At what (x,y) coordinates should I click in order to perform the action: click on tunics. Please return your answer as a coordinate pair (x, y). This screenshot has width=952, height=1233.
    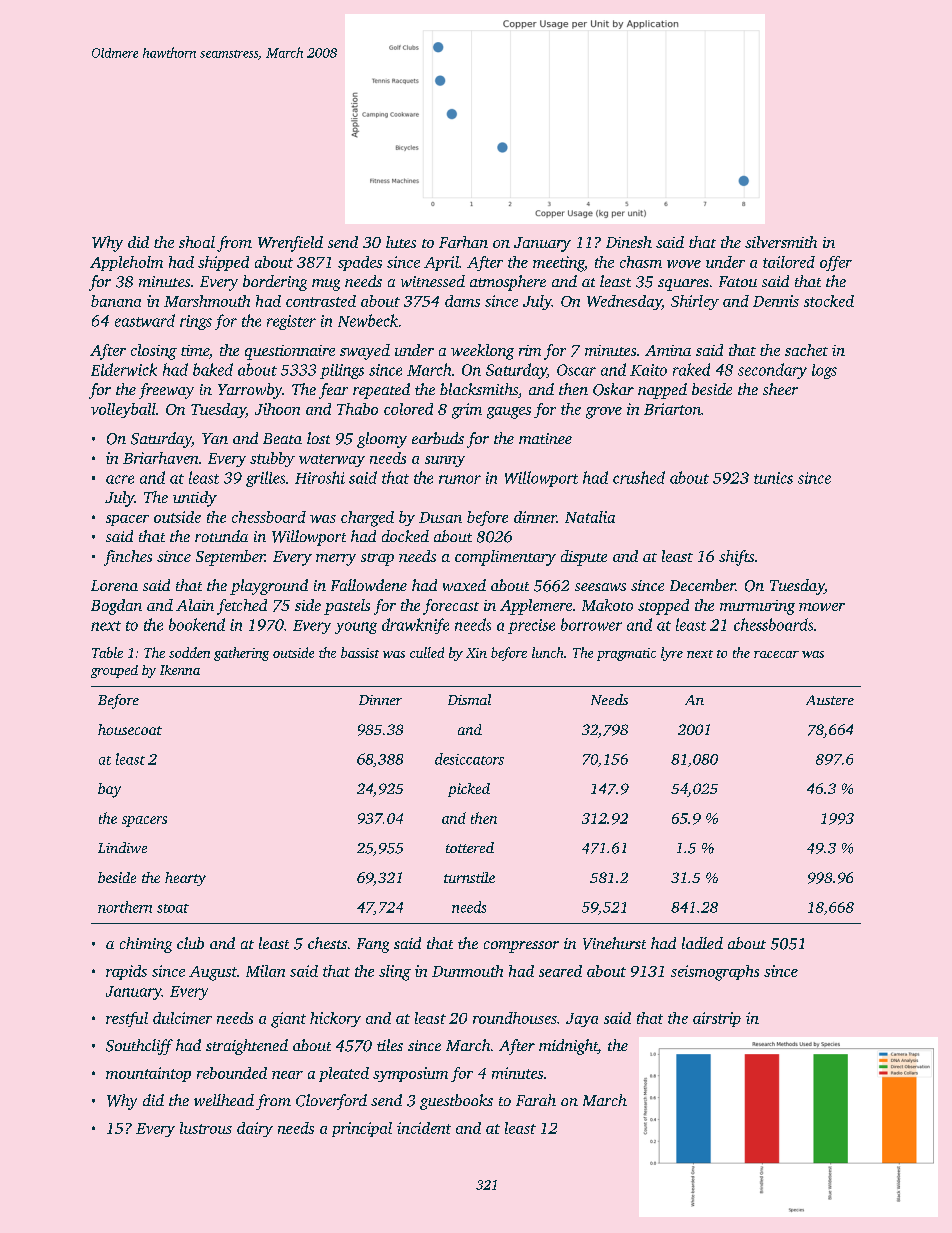
    Looking at the image, I should click on (773, 478).
